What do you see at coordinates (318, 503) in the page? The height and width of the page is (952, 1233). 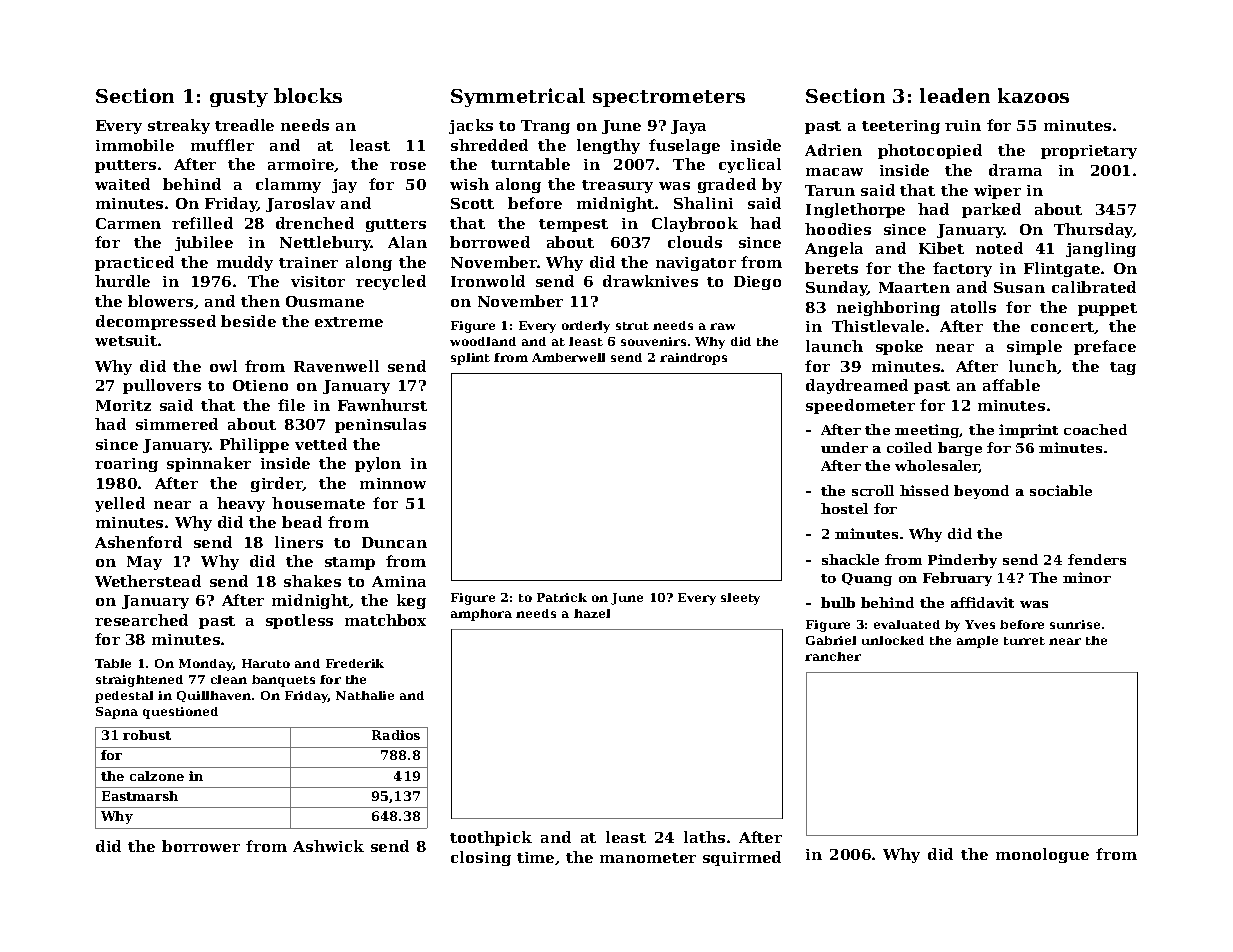 I see `housemate` at bounding box center [318, 503].
